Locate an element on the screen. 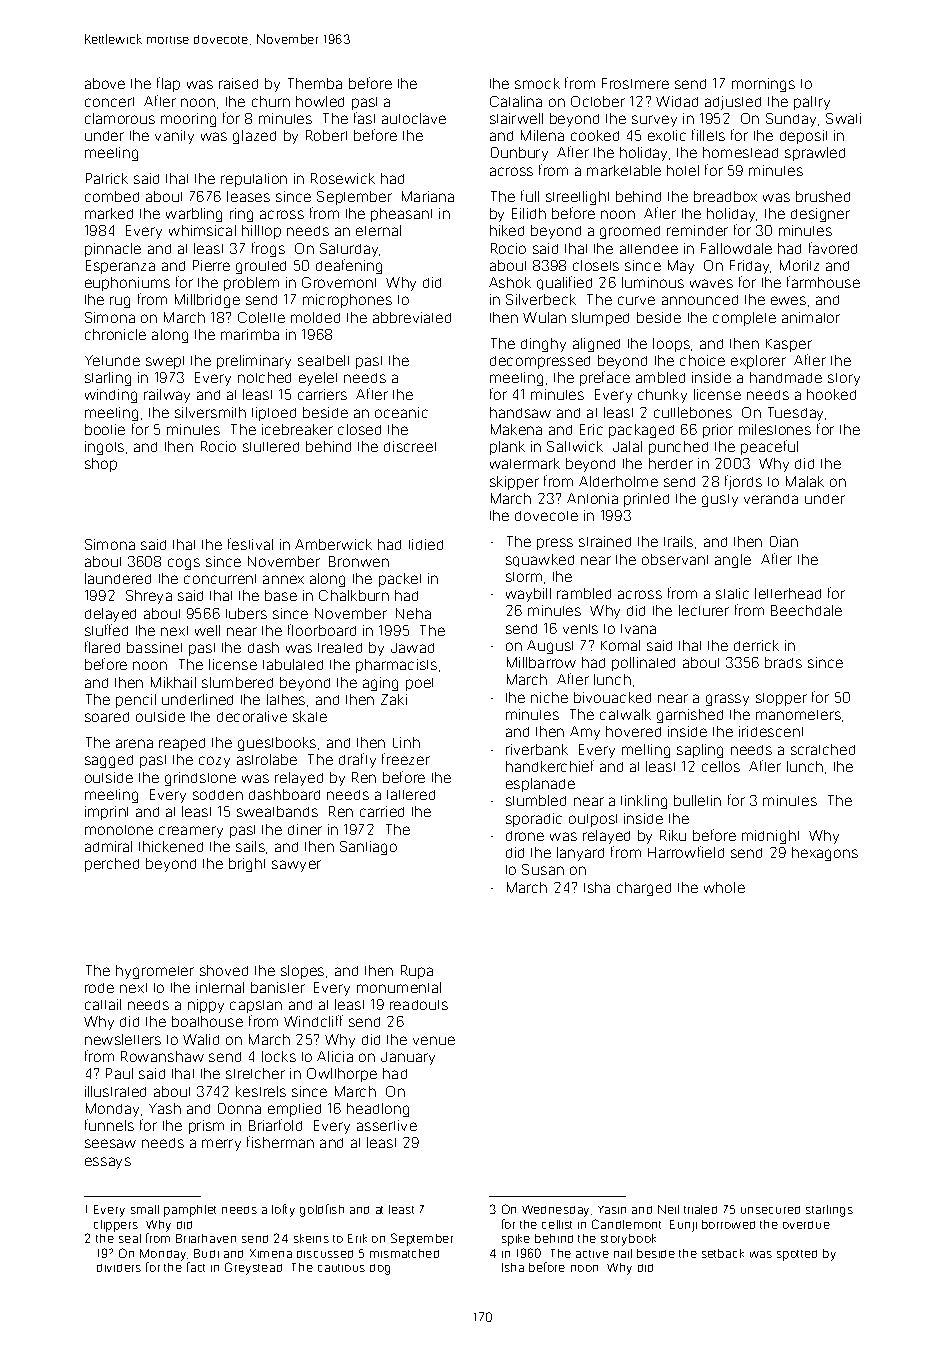 The height and width of the screenshot is (1372, 947). dog is located at coordinates (380, 1269).
